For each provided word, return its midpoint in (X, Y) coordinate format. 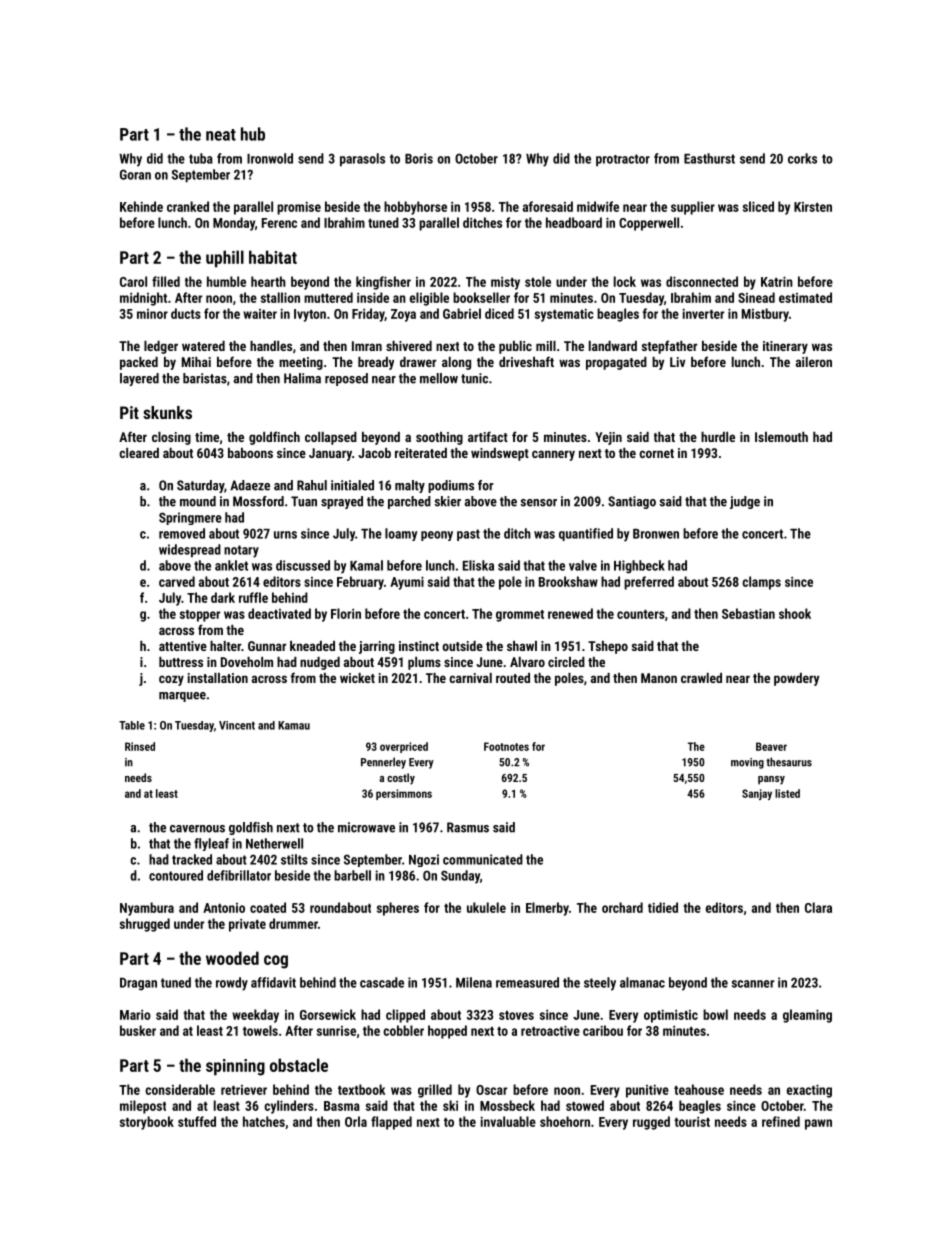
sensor (538, 503)
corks (802, 158)
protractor (623, 160)
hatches (264, 1121)
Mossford (258, 501)
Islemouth (781, 437)
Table (132, 725)
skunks (167, 412)
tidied (663, 907)
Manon (659, 678)
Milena (474, 982)
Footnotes (506, 746)
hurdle (718, 437)
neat (221, 135)
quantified (586, 534)
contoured (176, 875)
